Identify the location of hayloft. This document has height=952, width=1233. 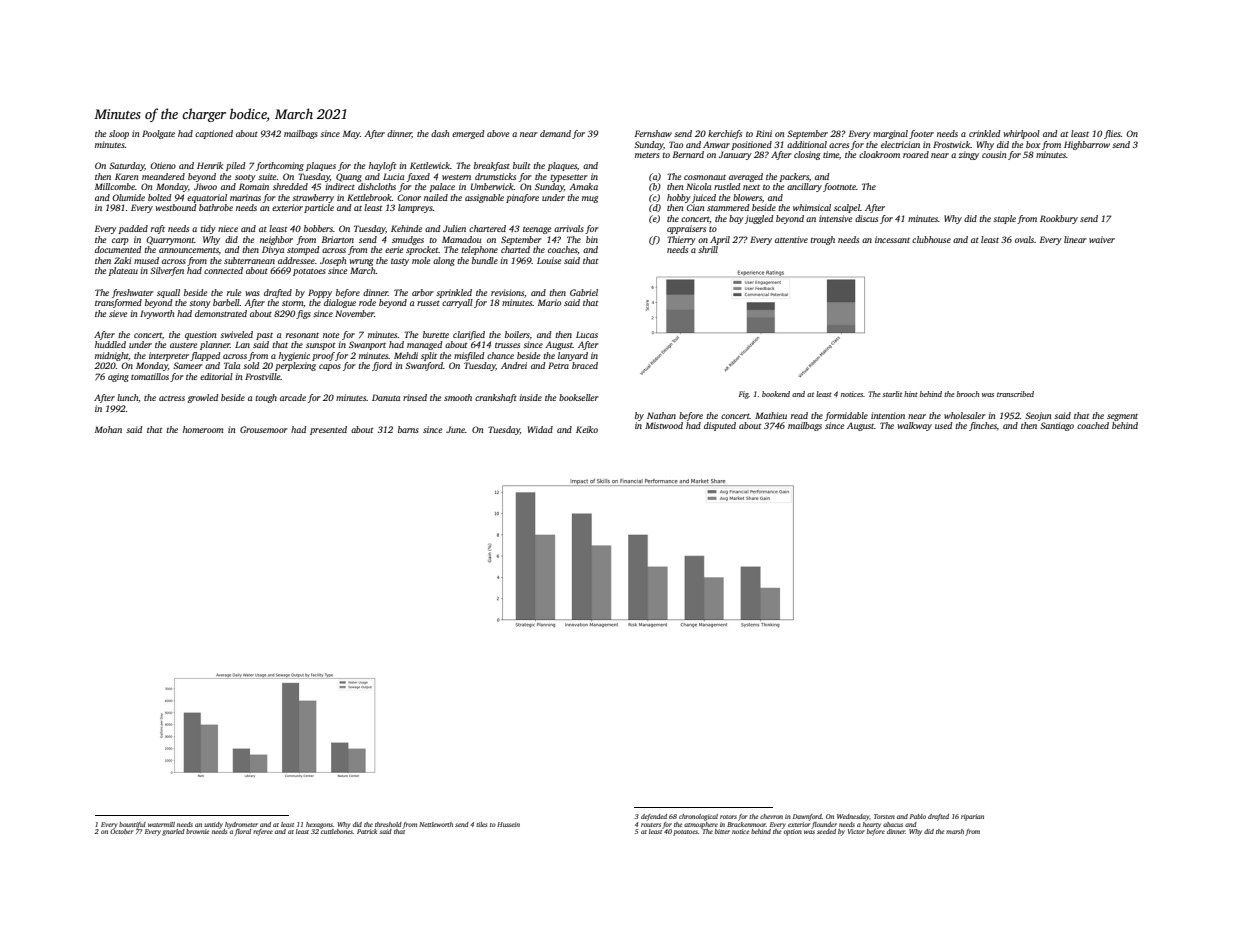
(383, 166).
